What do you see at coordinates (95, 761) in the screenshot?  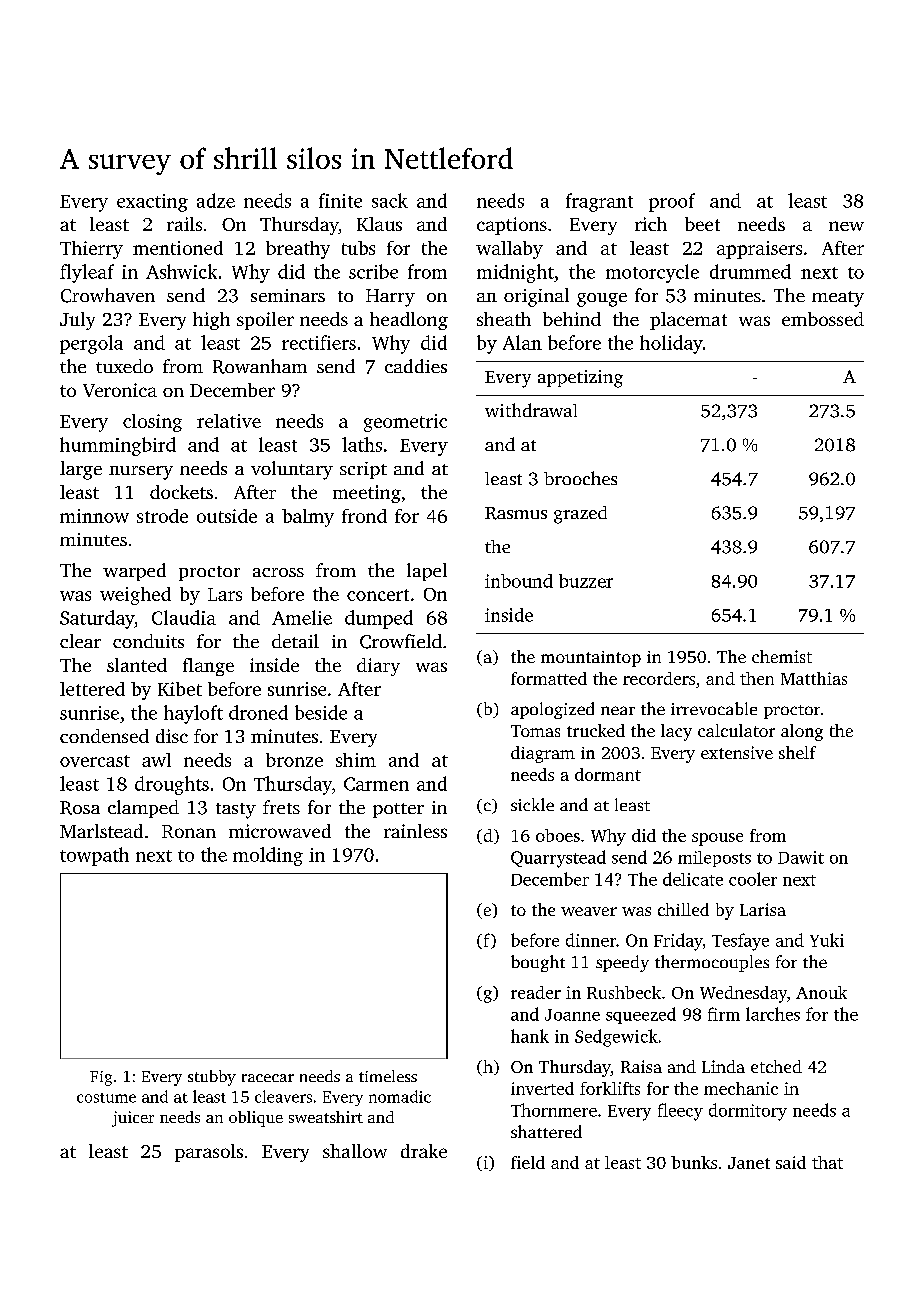 I see `overcast` at bounding box center [95, 761].
